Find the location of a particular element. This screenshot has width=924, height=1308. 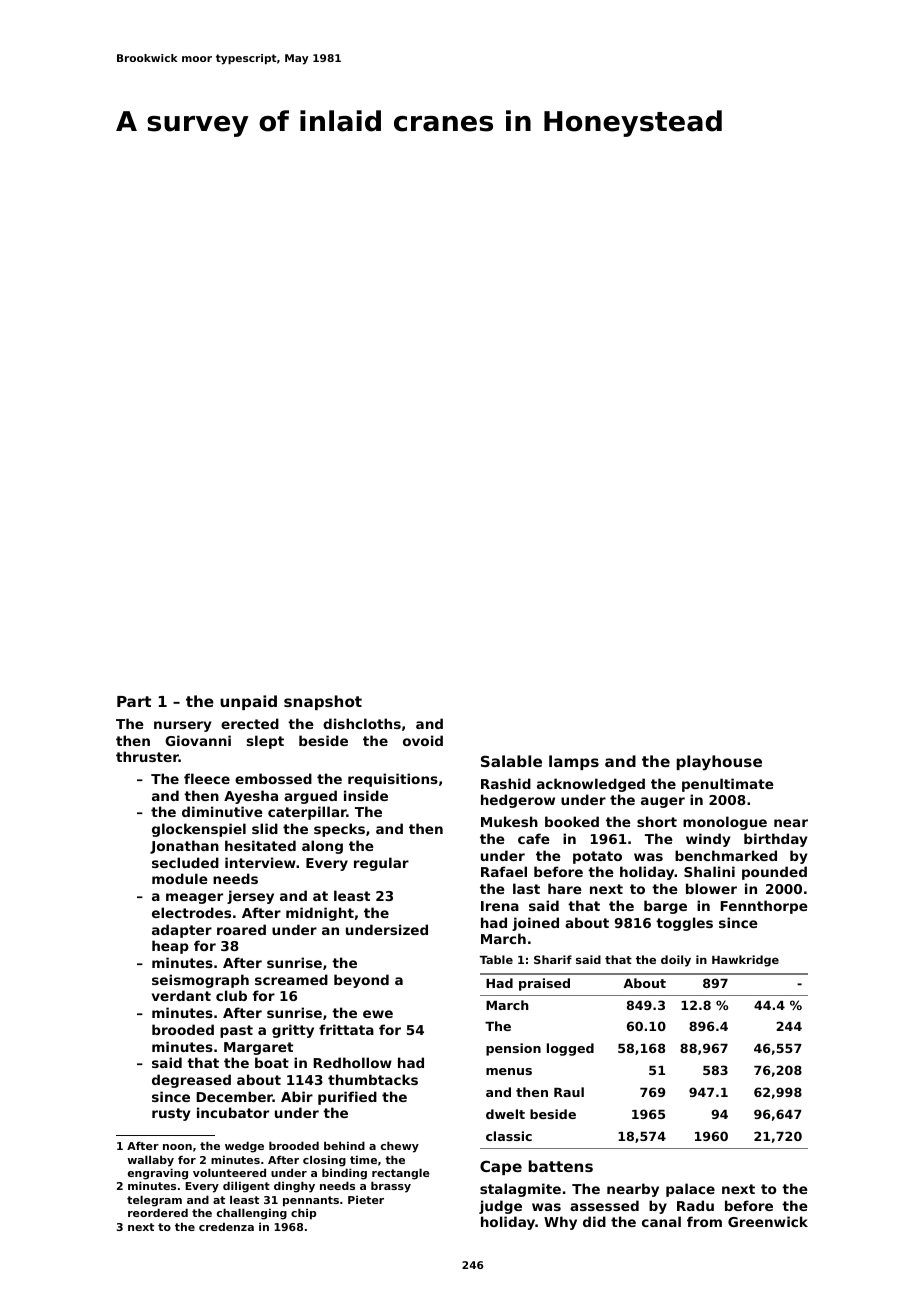

ovoid is located at coordinates (423, 740).
